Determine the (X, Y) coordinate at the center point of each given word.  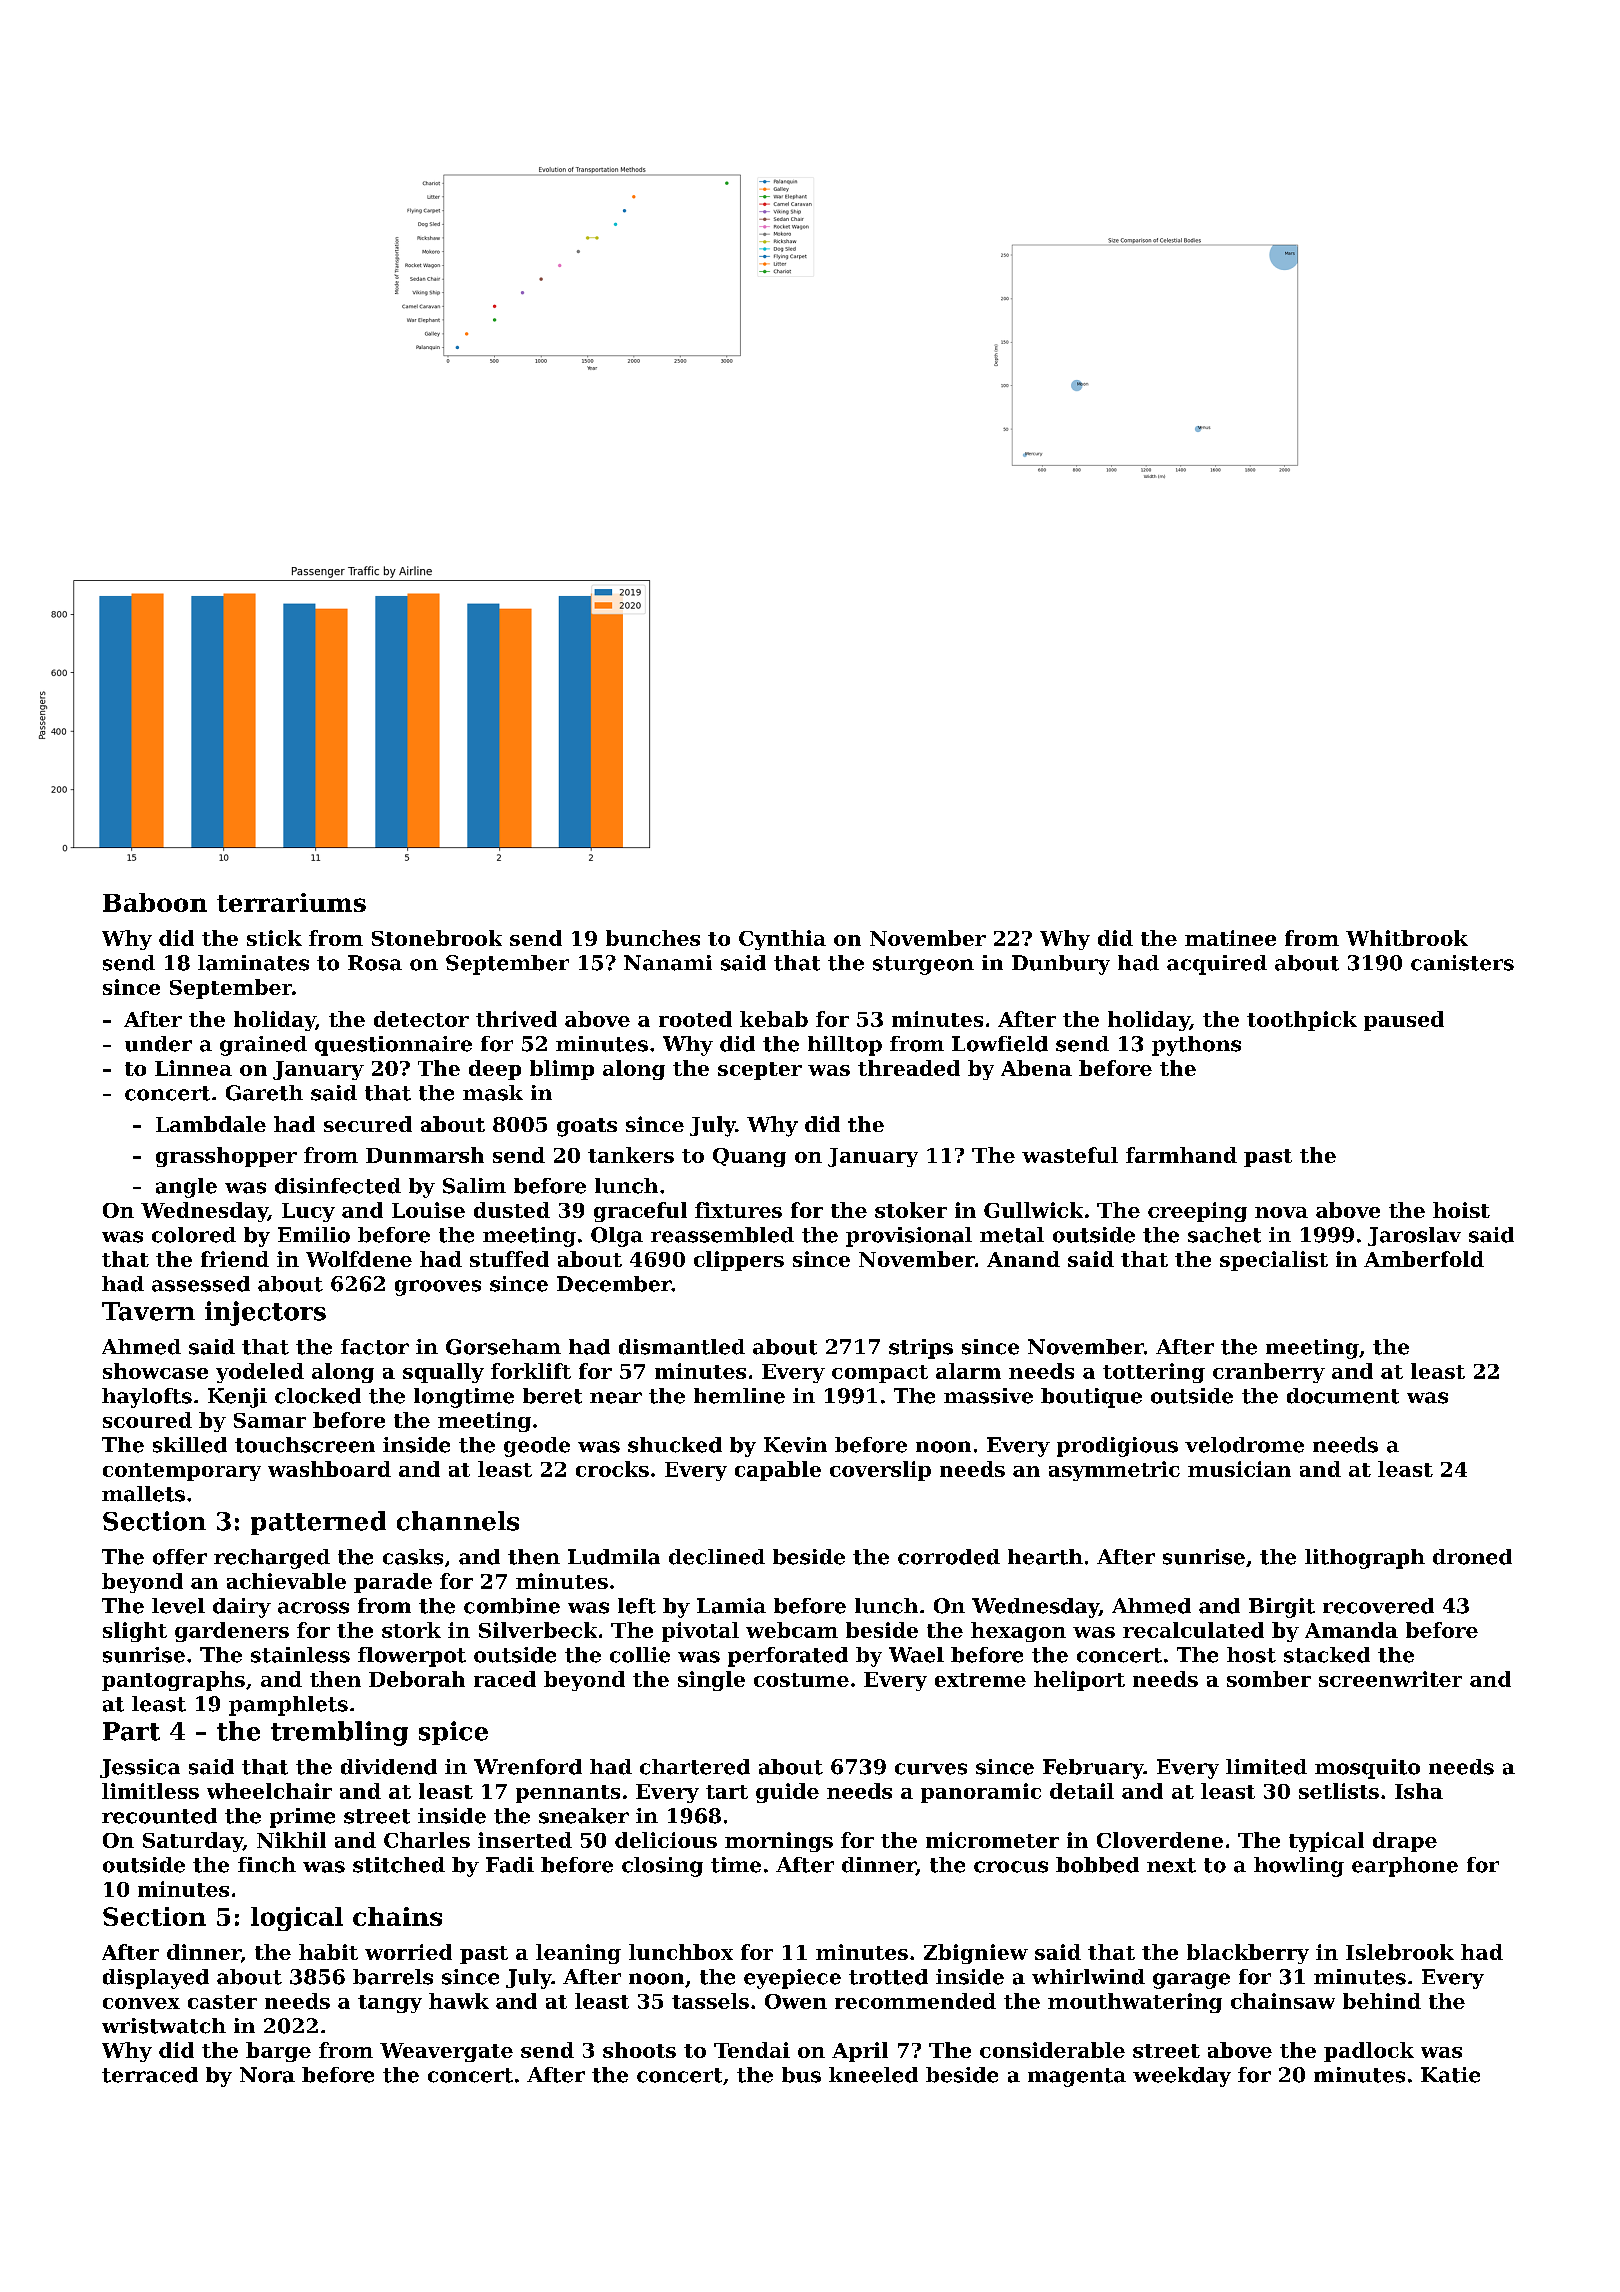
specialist (1274, 1261)
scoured (147, 1420)
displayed (156, 1979)
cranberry (1269, 1373)
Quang (749, 1157)
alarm (968, 1371)
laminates (253, 963)
